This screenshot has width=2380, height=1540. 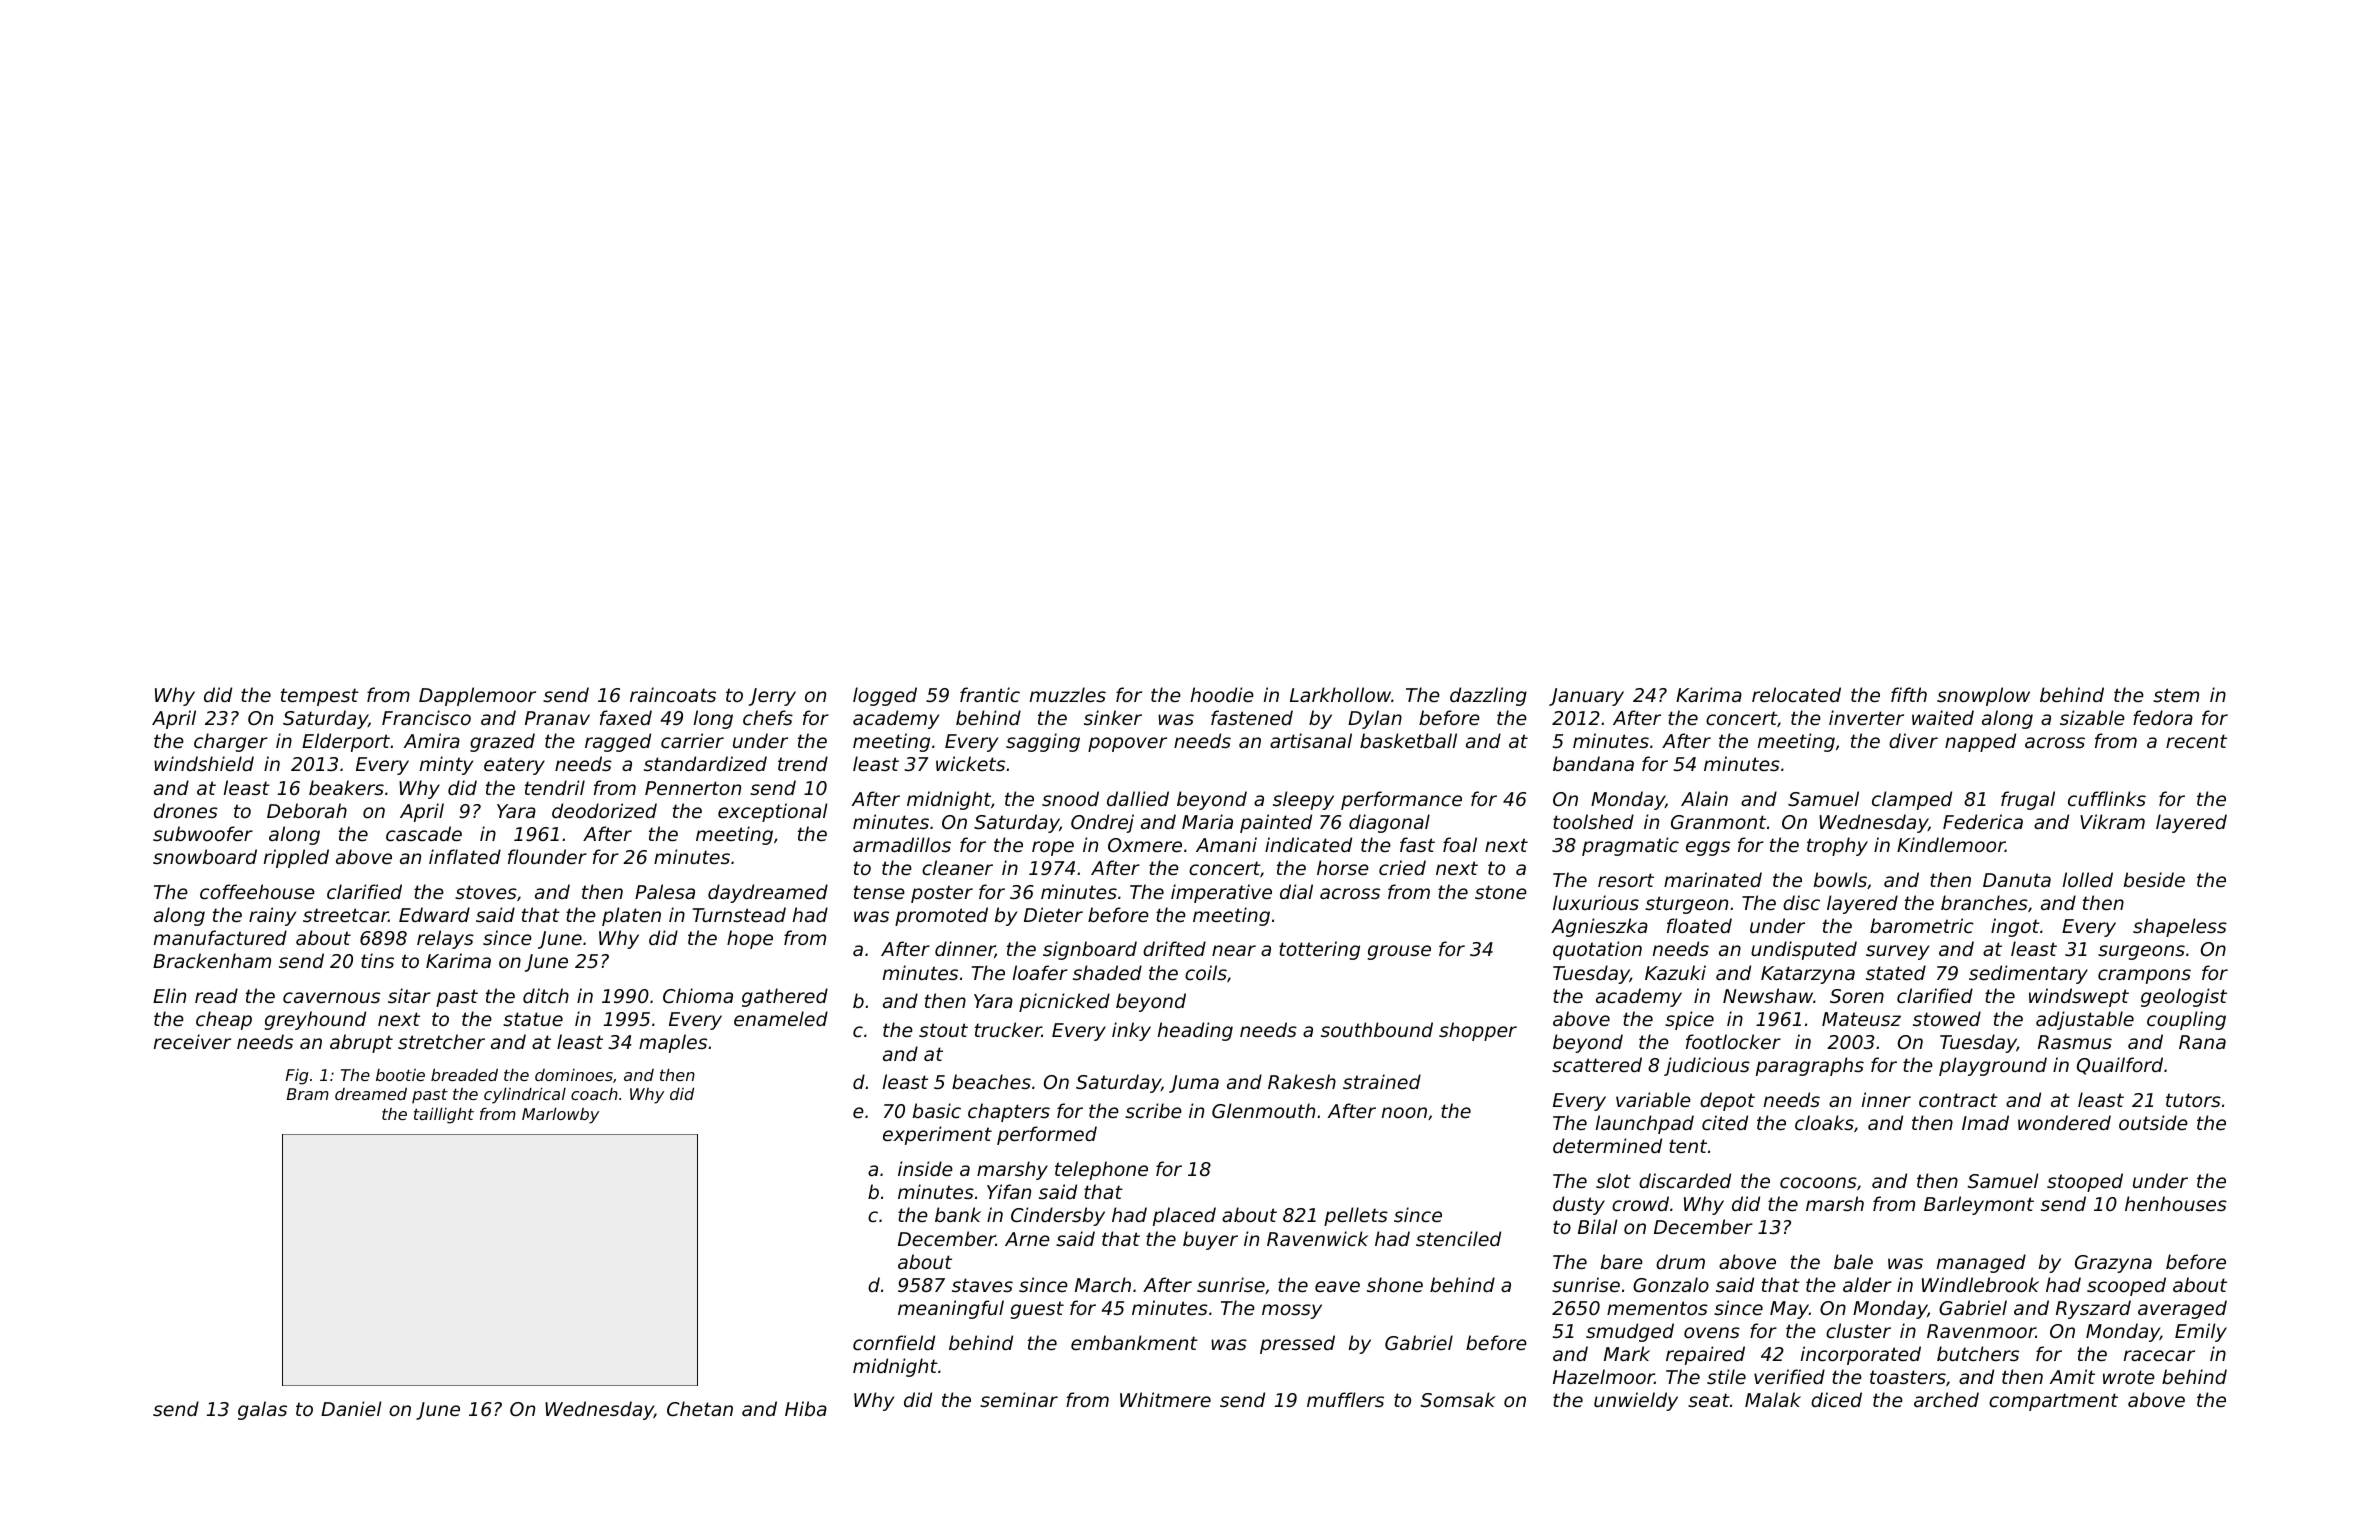 I want to click on Chetan, so click(x=700, y=1408).
